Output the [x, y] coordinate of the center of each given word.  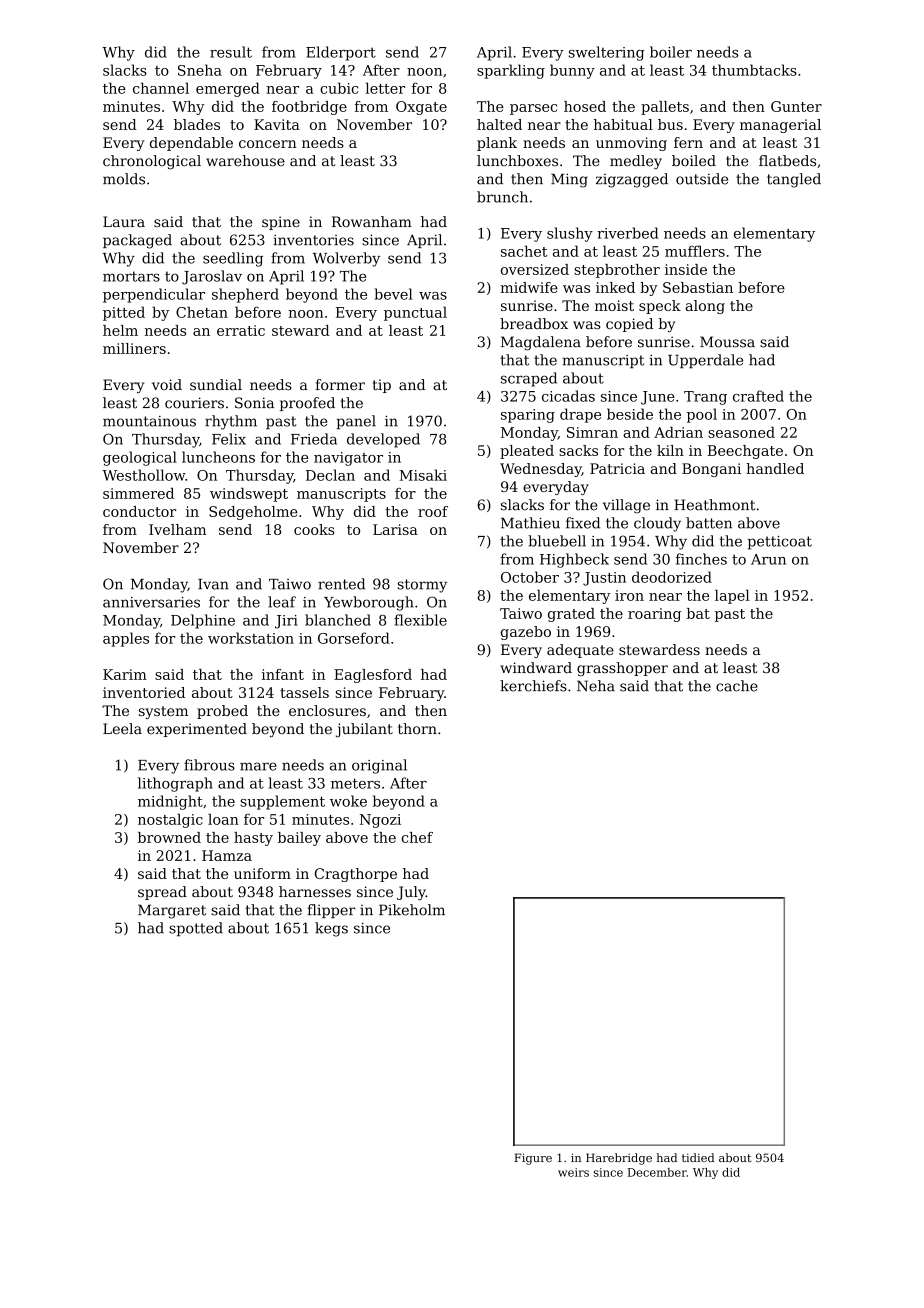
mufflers [695, 251]
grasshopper [622, 669]
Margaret [172, 911]
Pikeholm [412, 910]
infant [283, 674]
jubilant [364, 730]
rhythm [231, 422]
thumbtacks [754, 70]
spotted [196, 929]
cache [737, 686]
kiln [670, 450]
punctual [415, 313]
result [231, 52]
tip [382, 386]
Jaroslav [212, 277]
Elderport [341, 53]
